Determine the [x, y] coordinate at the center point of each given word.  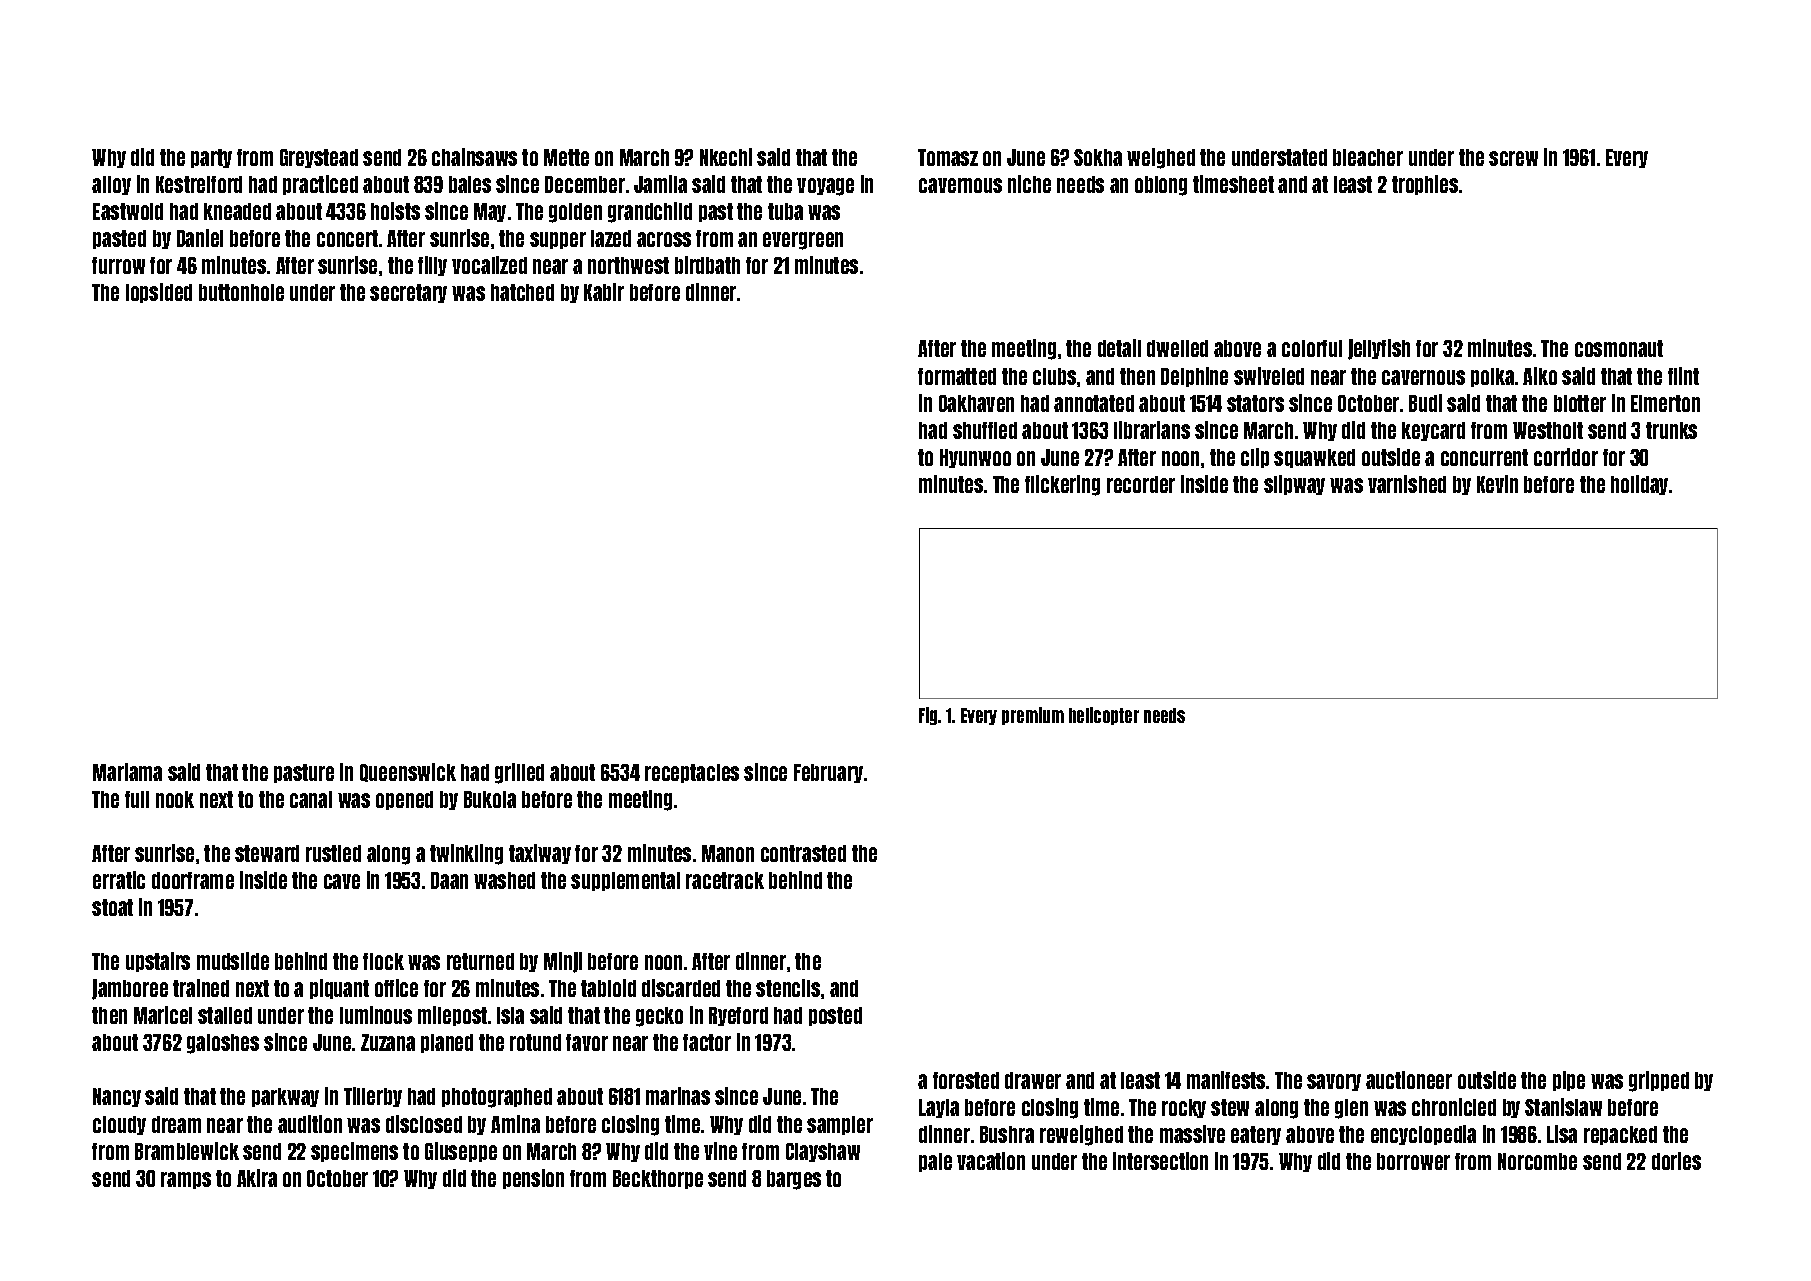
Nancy [117, 1097]
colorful [1312, 348]
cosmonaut [1619, 348]
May [490, 212]
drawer [1033, 1080]
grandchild [650, 212]
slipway [1294, 485]
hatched [522, 292]
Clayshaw [823, 1152]
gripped [1659, 1081]
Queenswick [408, 772]
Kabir [604, 292]
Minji [563, 962]
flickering [1062, 485]
